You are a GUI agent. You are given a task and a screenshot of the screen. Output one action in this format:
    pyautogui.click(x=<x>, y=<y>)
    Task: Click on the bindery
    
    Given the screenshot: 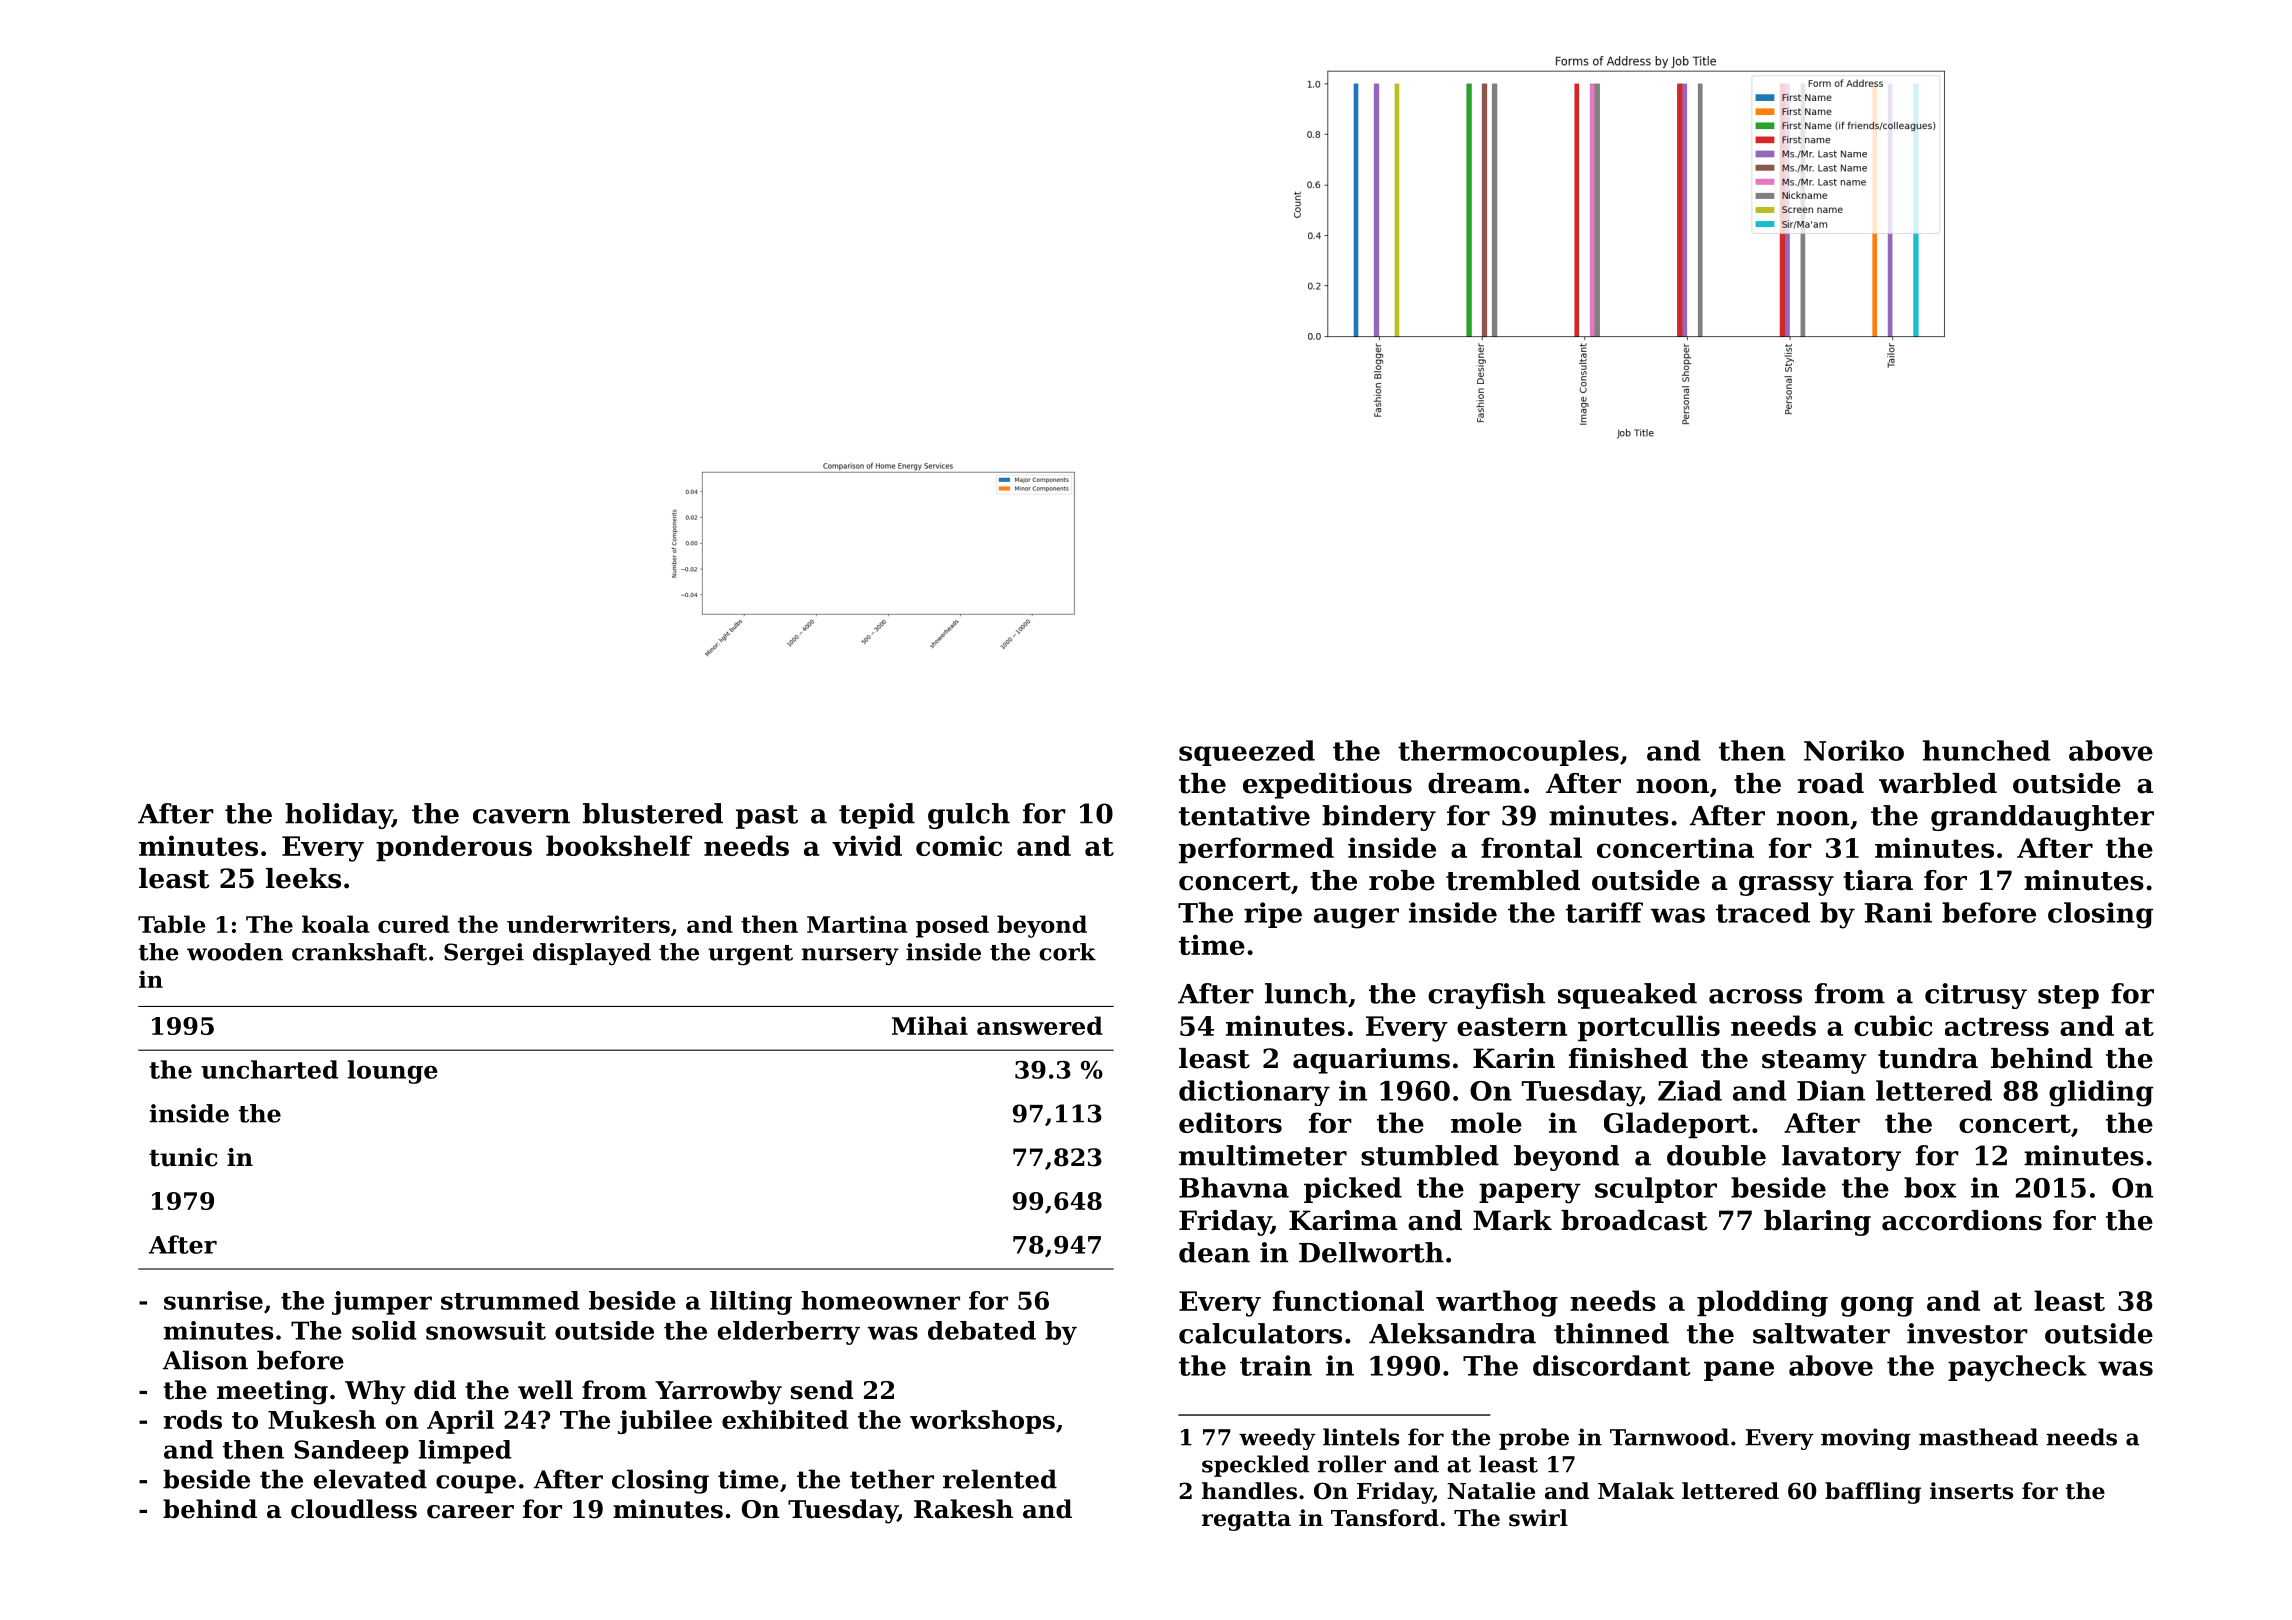 What is the action you would take?
    pyautogui.click(x=1379, y=818)
